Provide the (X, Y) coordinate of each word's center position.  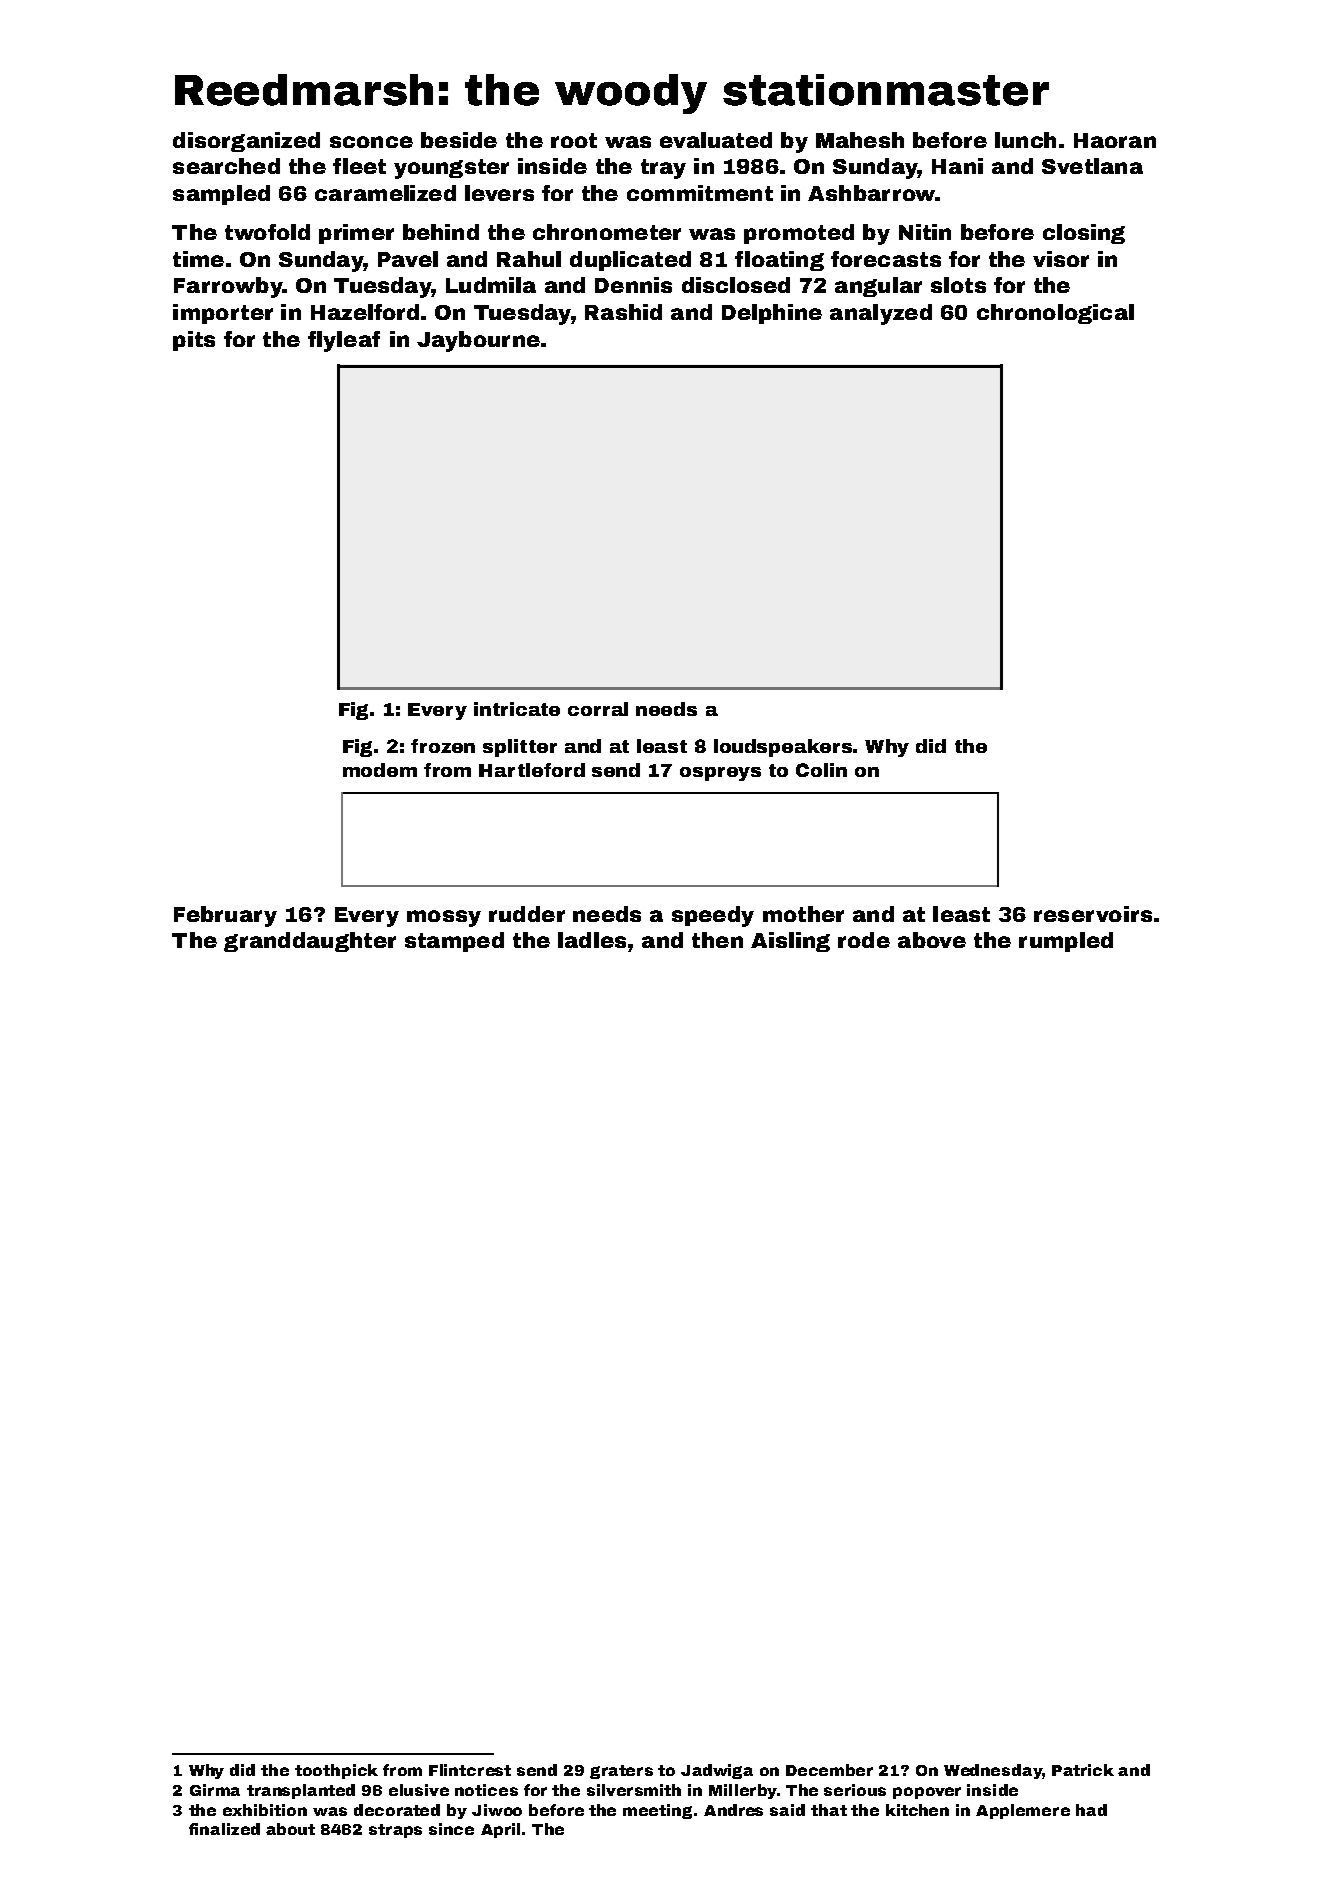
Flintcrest (470, 1770)
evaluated (716, 140)
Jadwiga (717, 1771)
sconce (371, 142)
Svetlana (1092, 166)
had (1091, 1810)
